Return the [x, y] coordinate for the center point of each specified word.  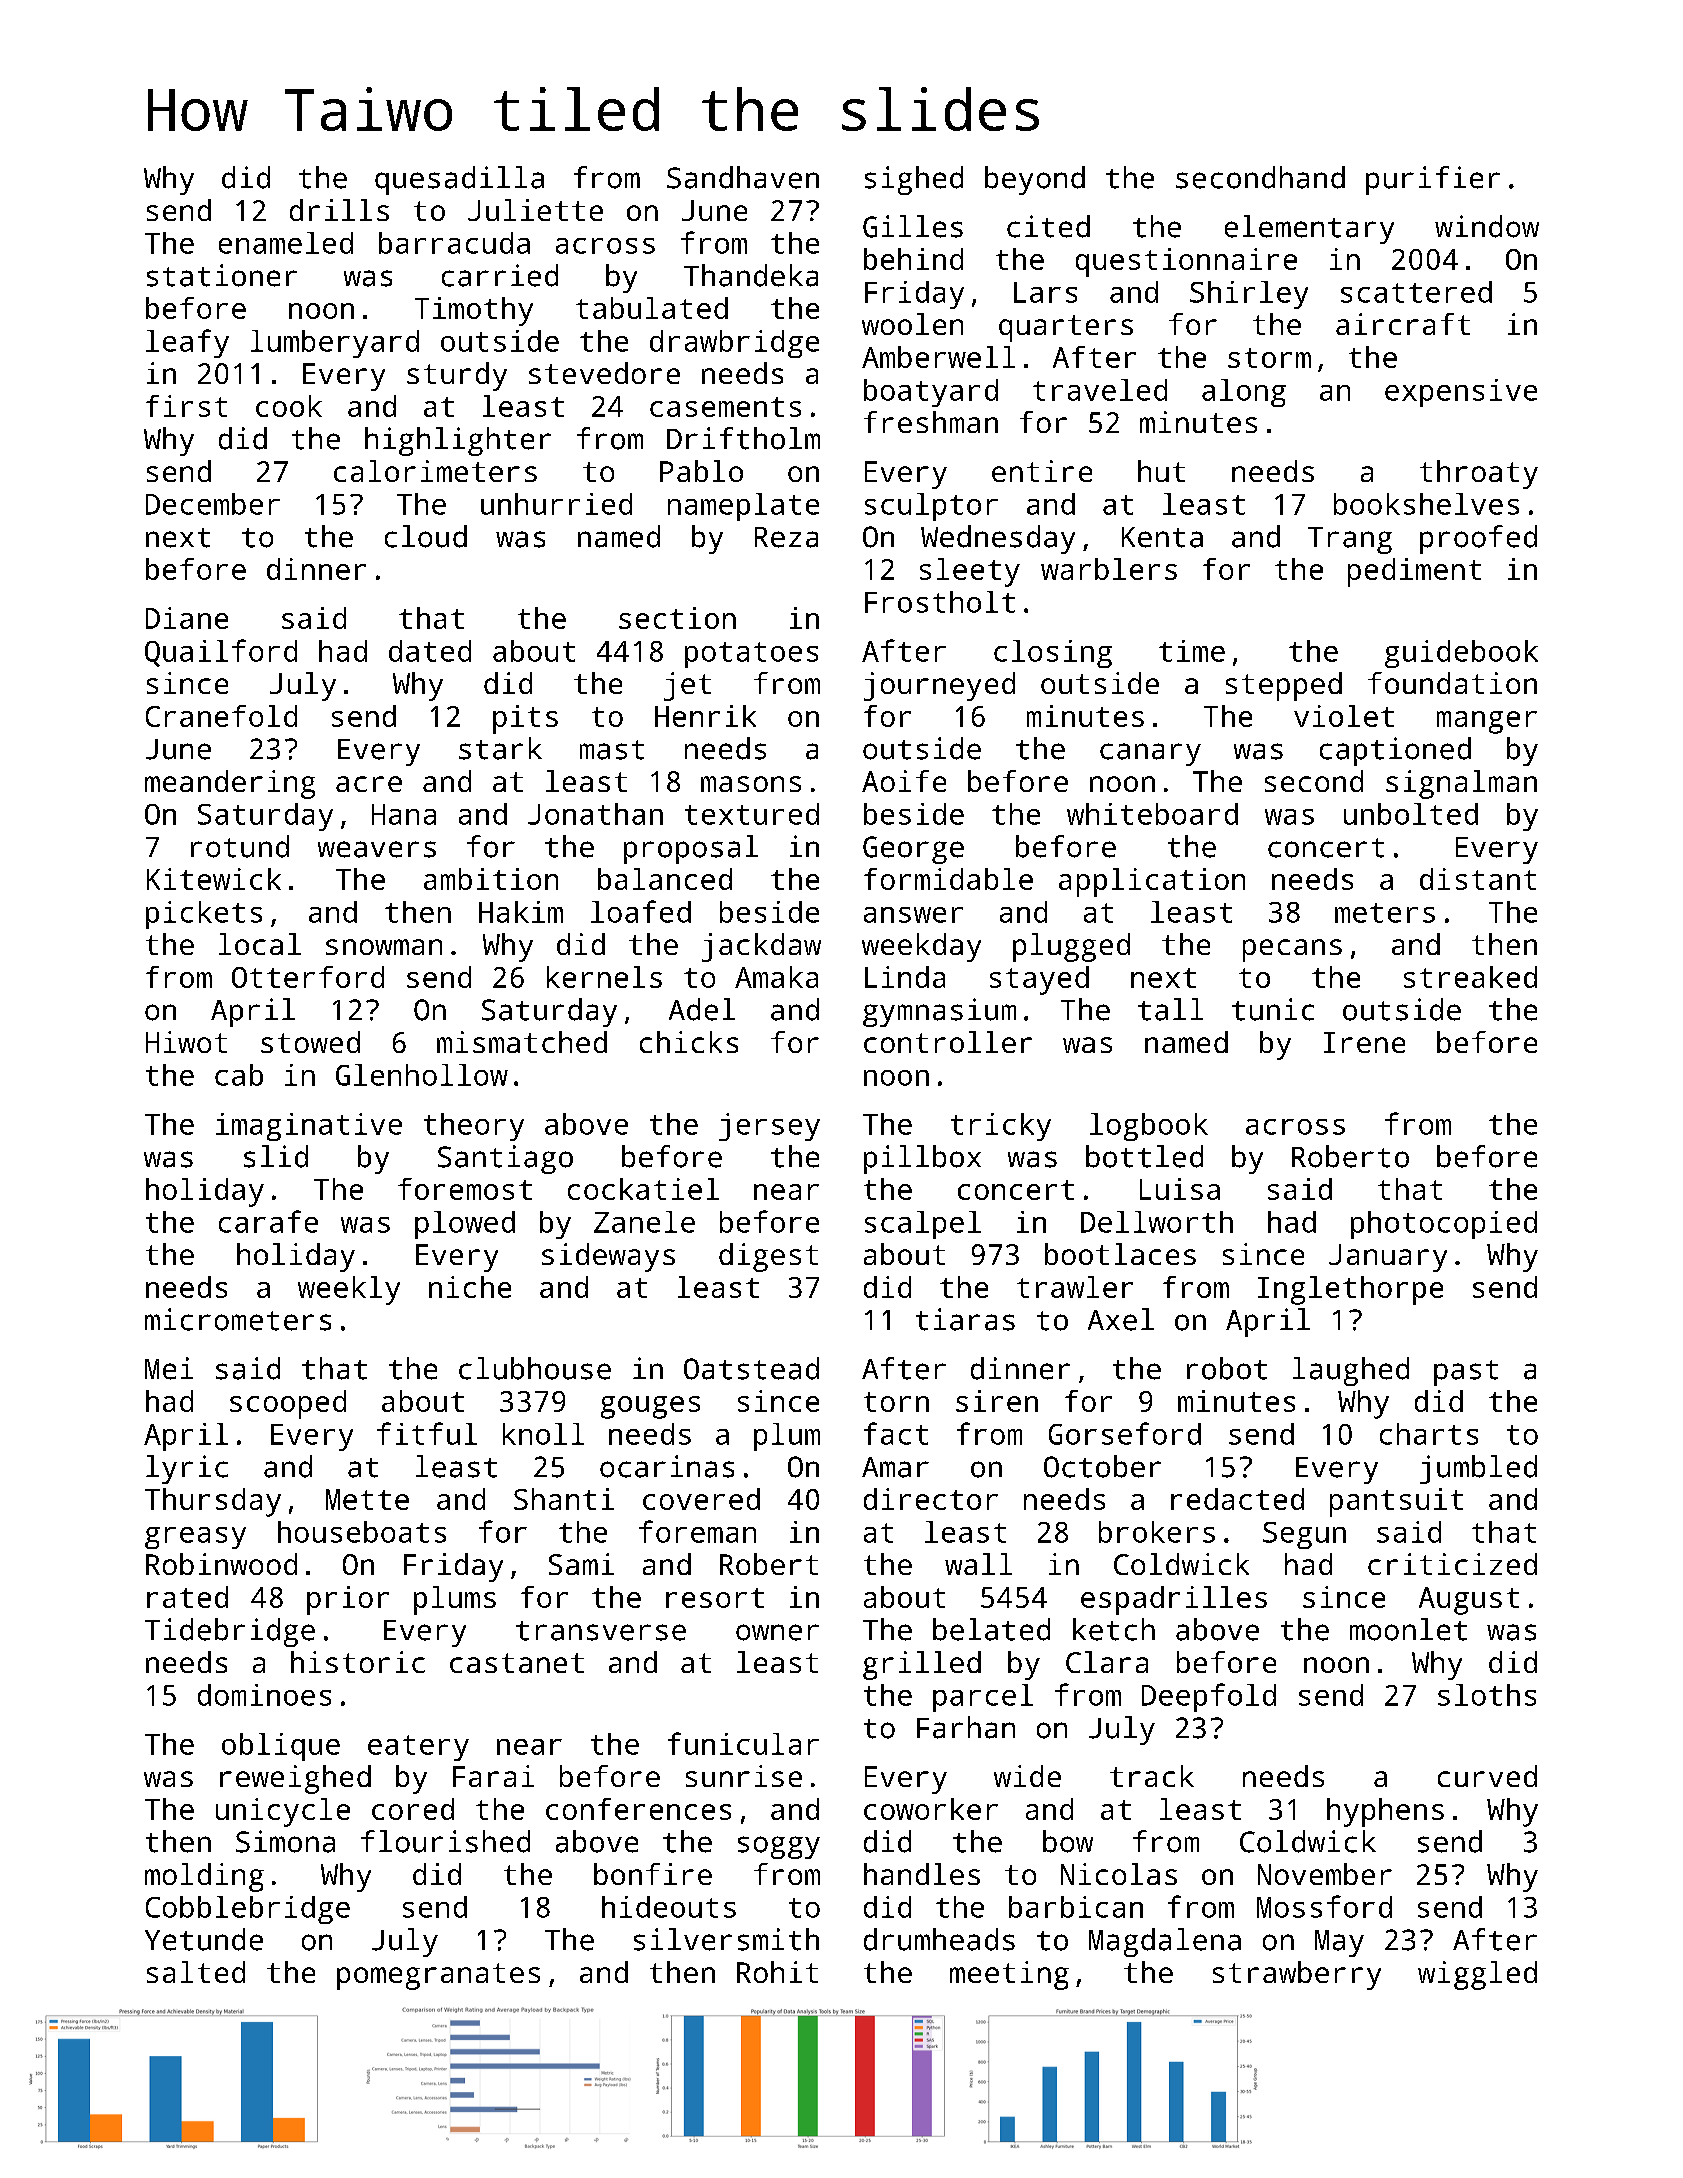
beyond [1035, 180]
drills [339, 210]
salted [196, 1972]
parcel [983, 1698]
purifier [1433, 180]
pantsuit [1396, 1502]
